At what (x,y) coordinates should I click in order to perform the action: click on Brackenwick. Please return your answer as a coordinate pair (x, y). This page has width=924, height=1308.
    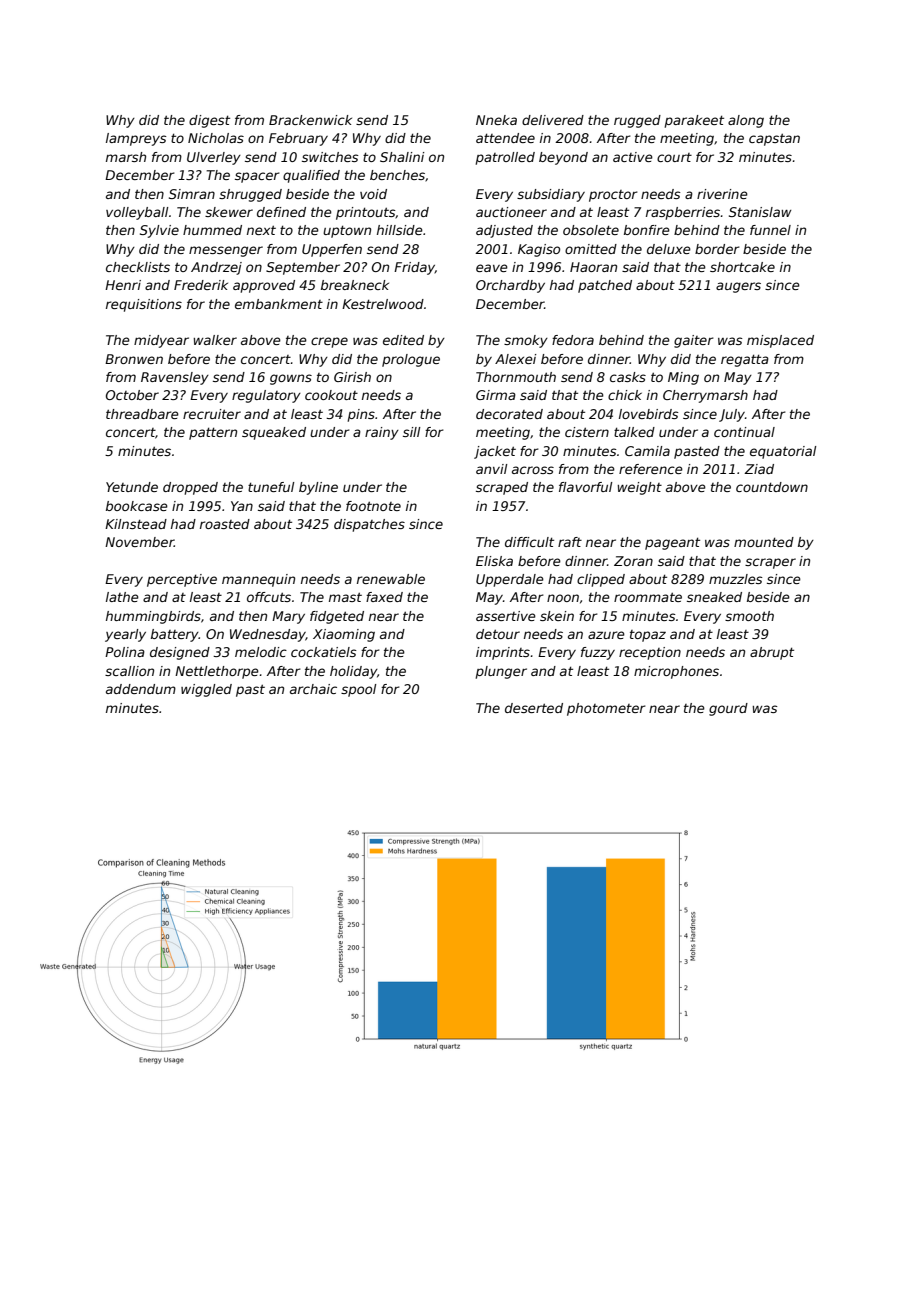
    Looking at the image, I should click on (310, 120).
